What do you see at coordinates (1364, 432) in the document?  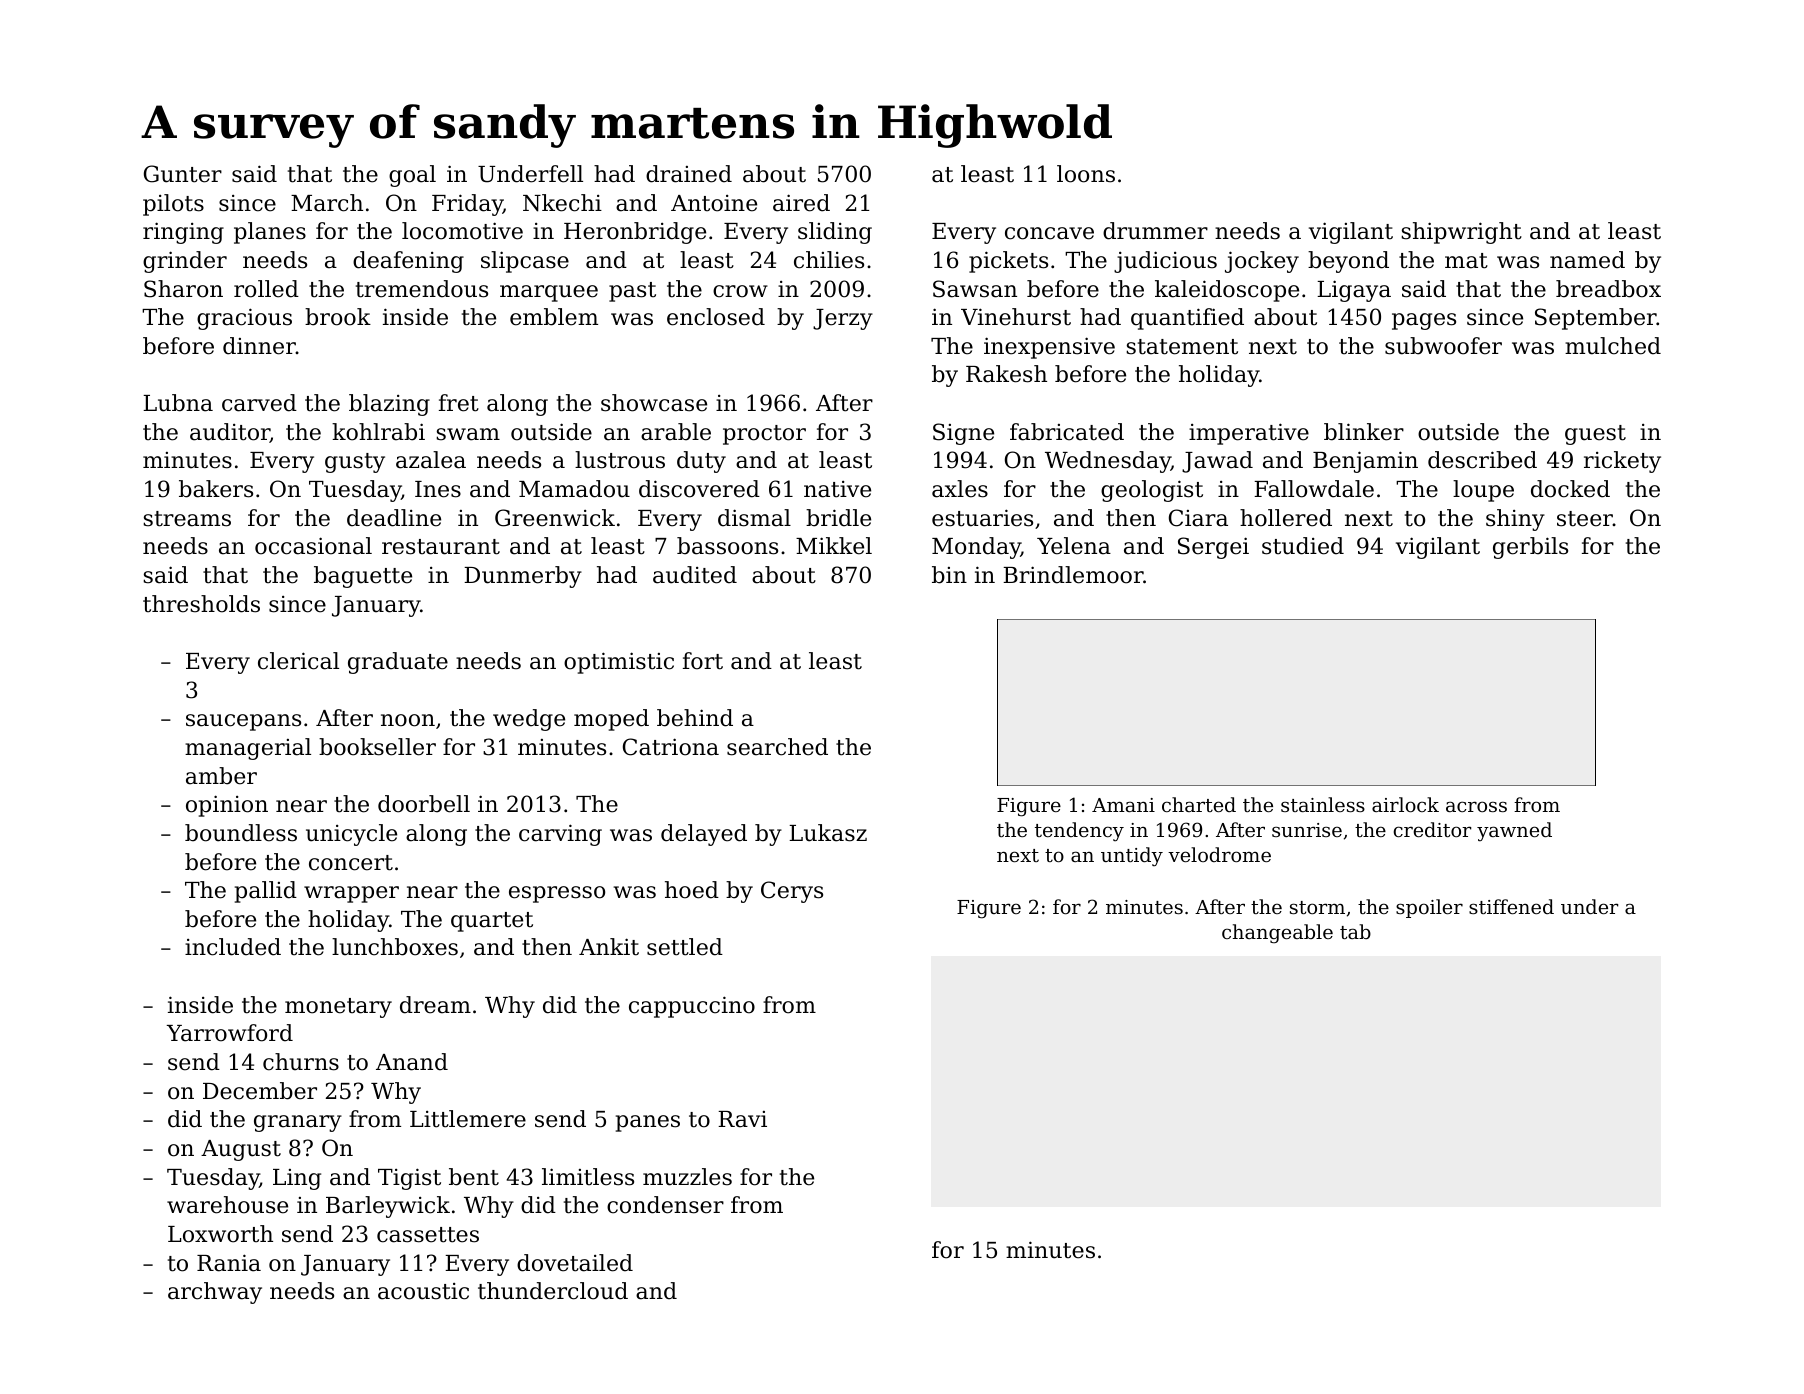 I see `blinker` at bounding box center [1364, 432].
